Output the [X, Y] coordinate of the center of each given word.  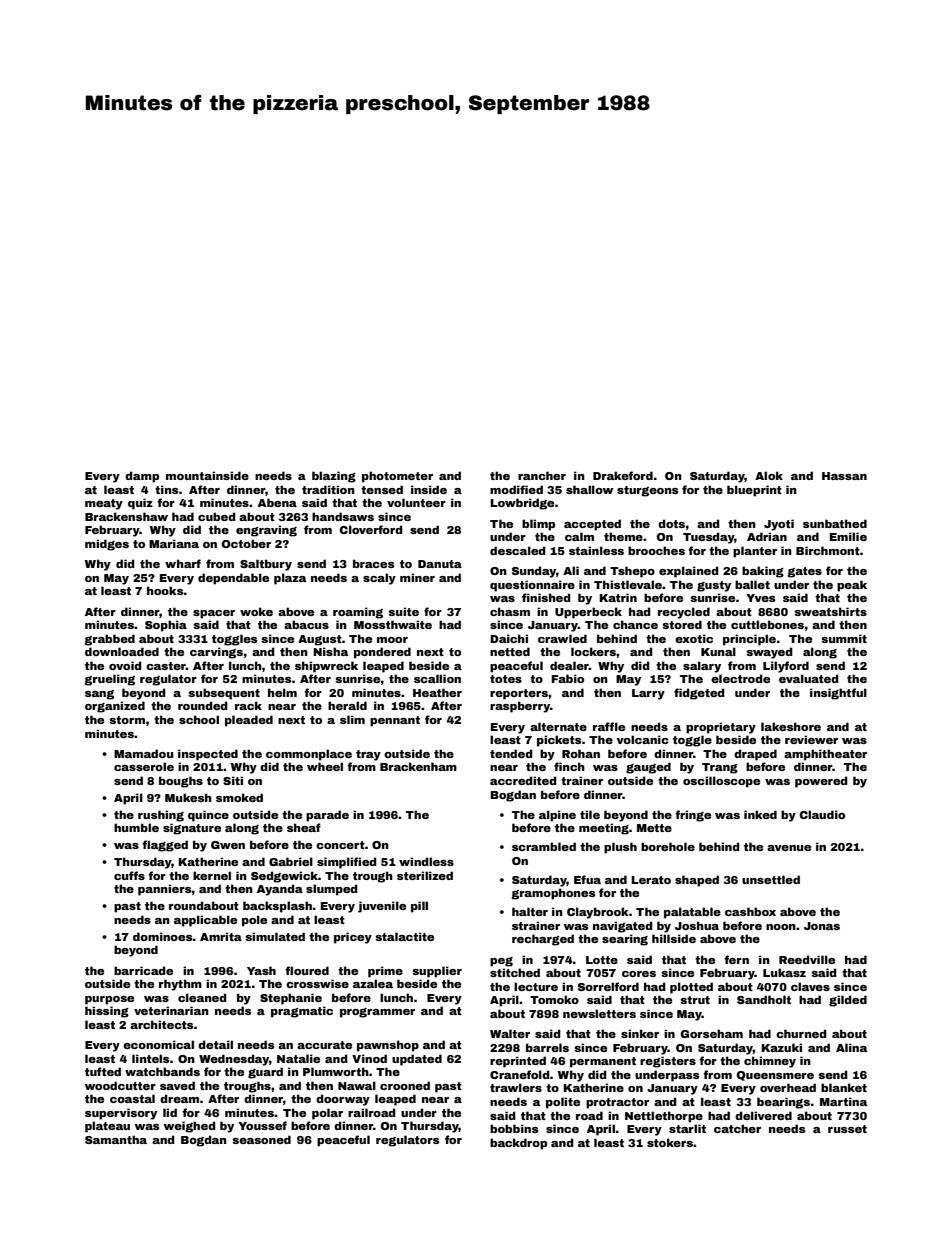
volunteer [416, 502]
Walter [510, 1033]
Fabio [567, 678]
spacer [214, 614]
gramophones [553, 894]
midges [107, 545]
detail [215, 1044]
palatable [692, 913]
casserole [144, 766]
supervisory [121, 1114]
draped [755, 755]
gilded [848, 1001]
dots [671, 523]
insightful [838, 694]
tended [511, 753]
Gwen [228, 845]
